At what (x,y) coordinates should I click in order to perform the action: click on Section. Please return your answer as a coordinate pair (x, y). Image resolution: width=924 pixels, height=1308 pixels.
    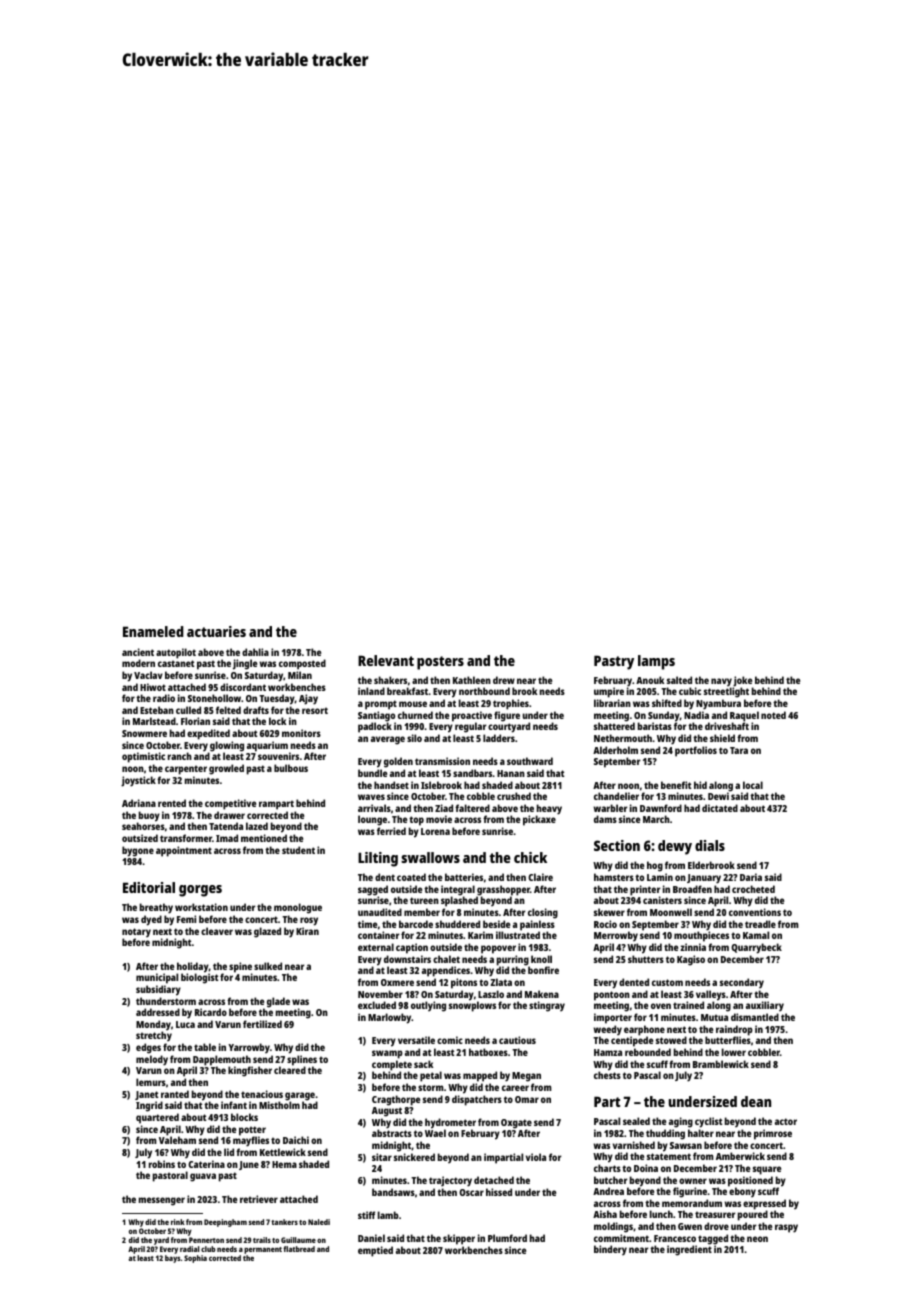
    Looking at the image, I should click on (617, 845).
